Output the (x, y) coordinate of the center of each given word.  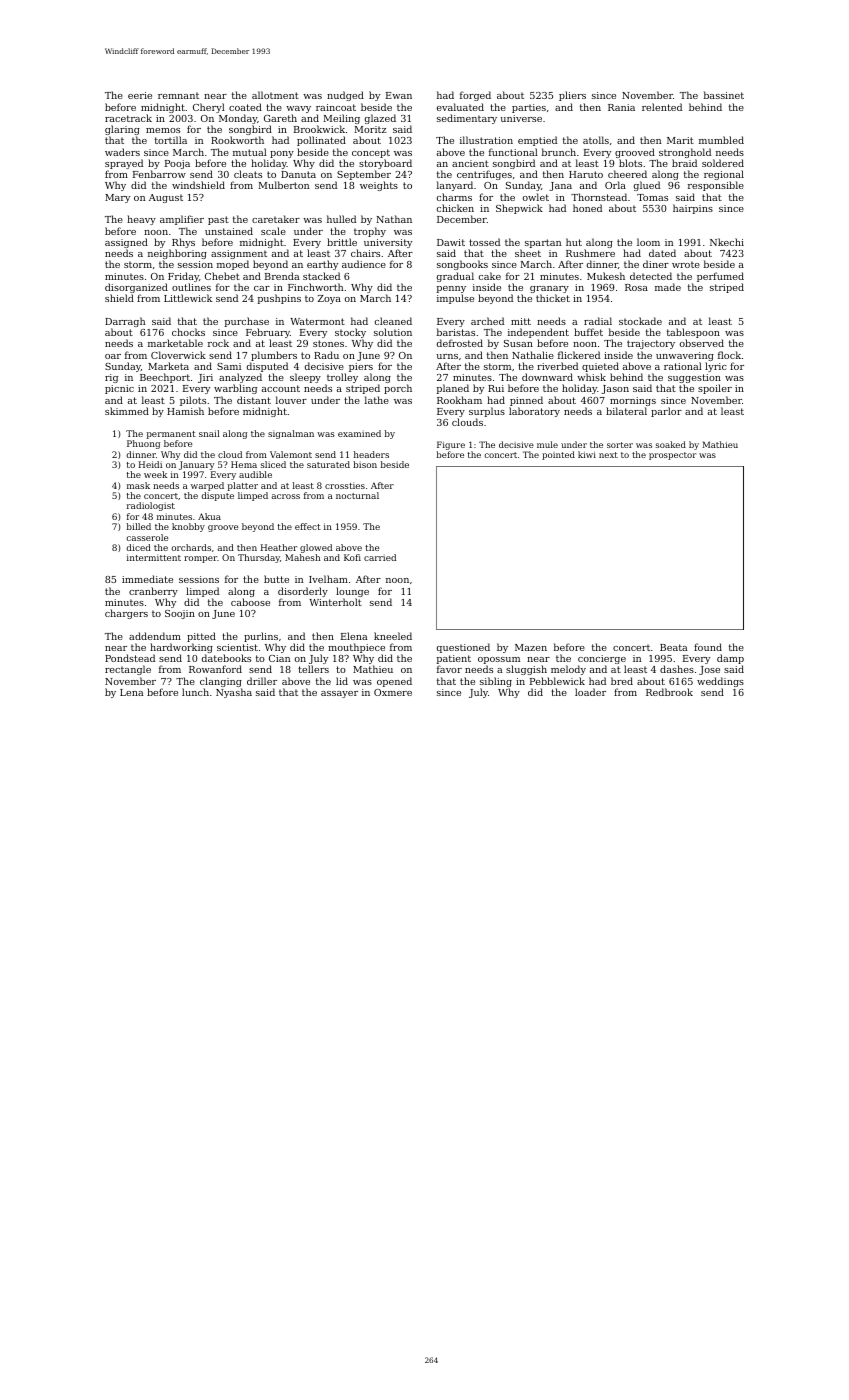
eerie (140, 95)
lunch (195, 692)
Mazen (531, 647)
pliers (572, 96)
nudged (345, 96)
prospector (672, 456)
